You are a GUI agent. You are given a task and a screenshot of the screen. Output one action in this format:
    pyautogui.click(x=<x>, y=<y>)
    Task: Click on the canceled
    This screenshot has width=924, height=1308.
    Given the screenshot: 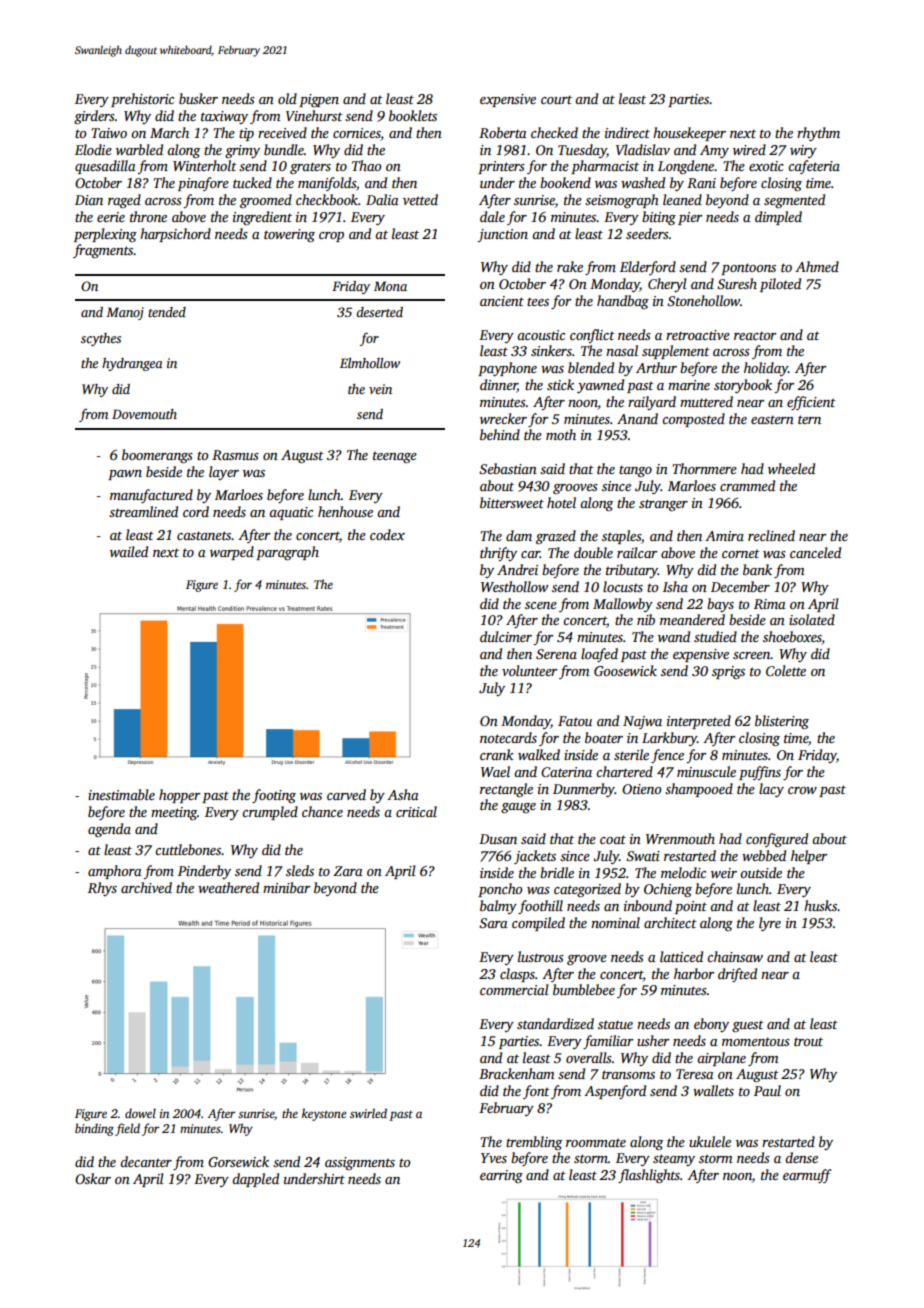 What is the action you would take?
    pyautogui.click(x=815, y=552)
